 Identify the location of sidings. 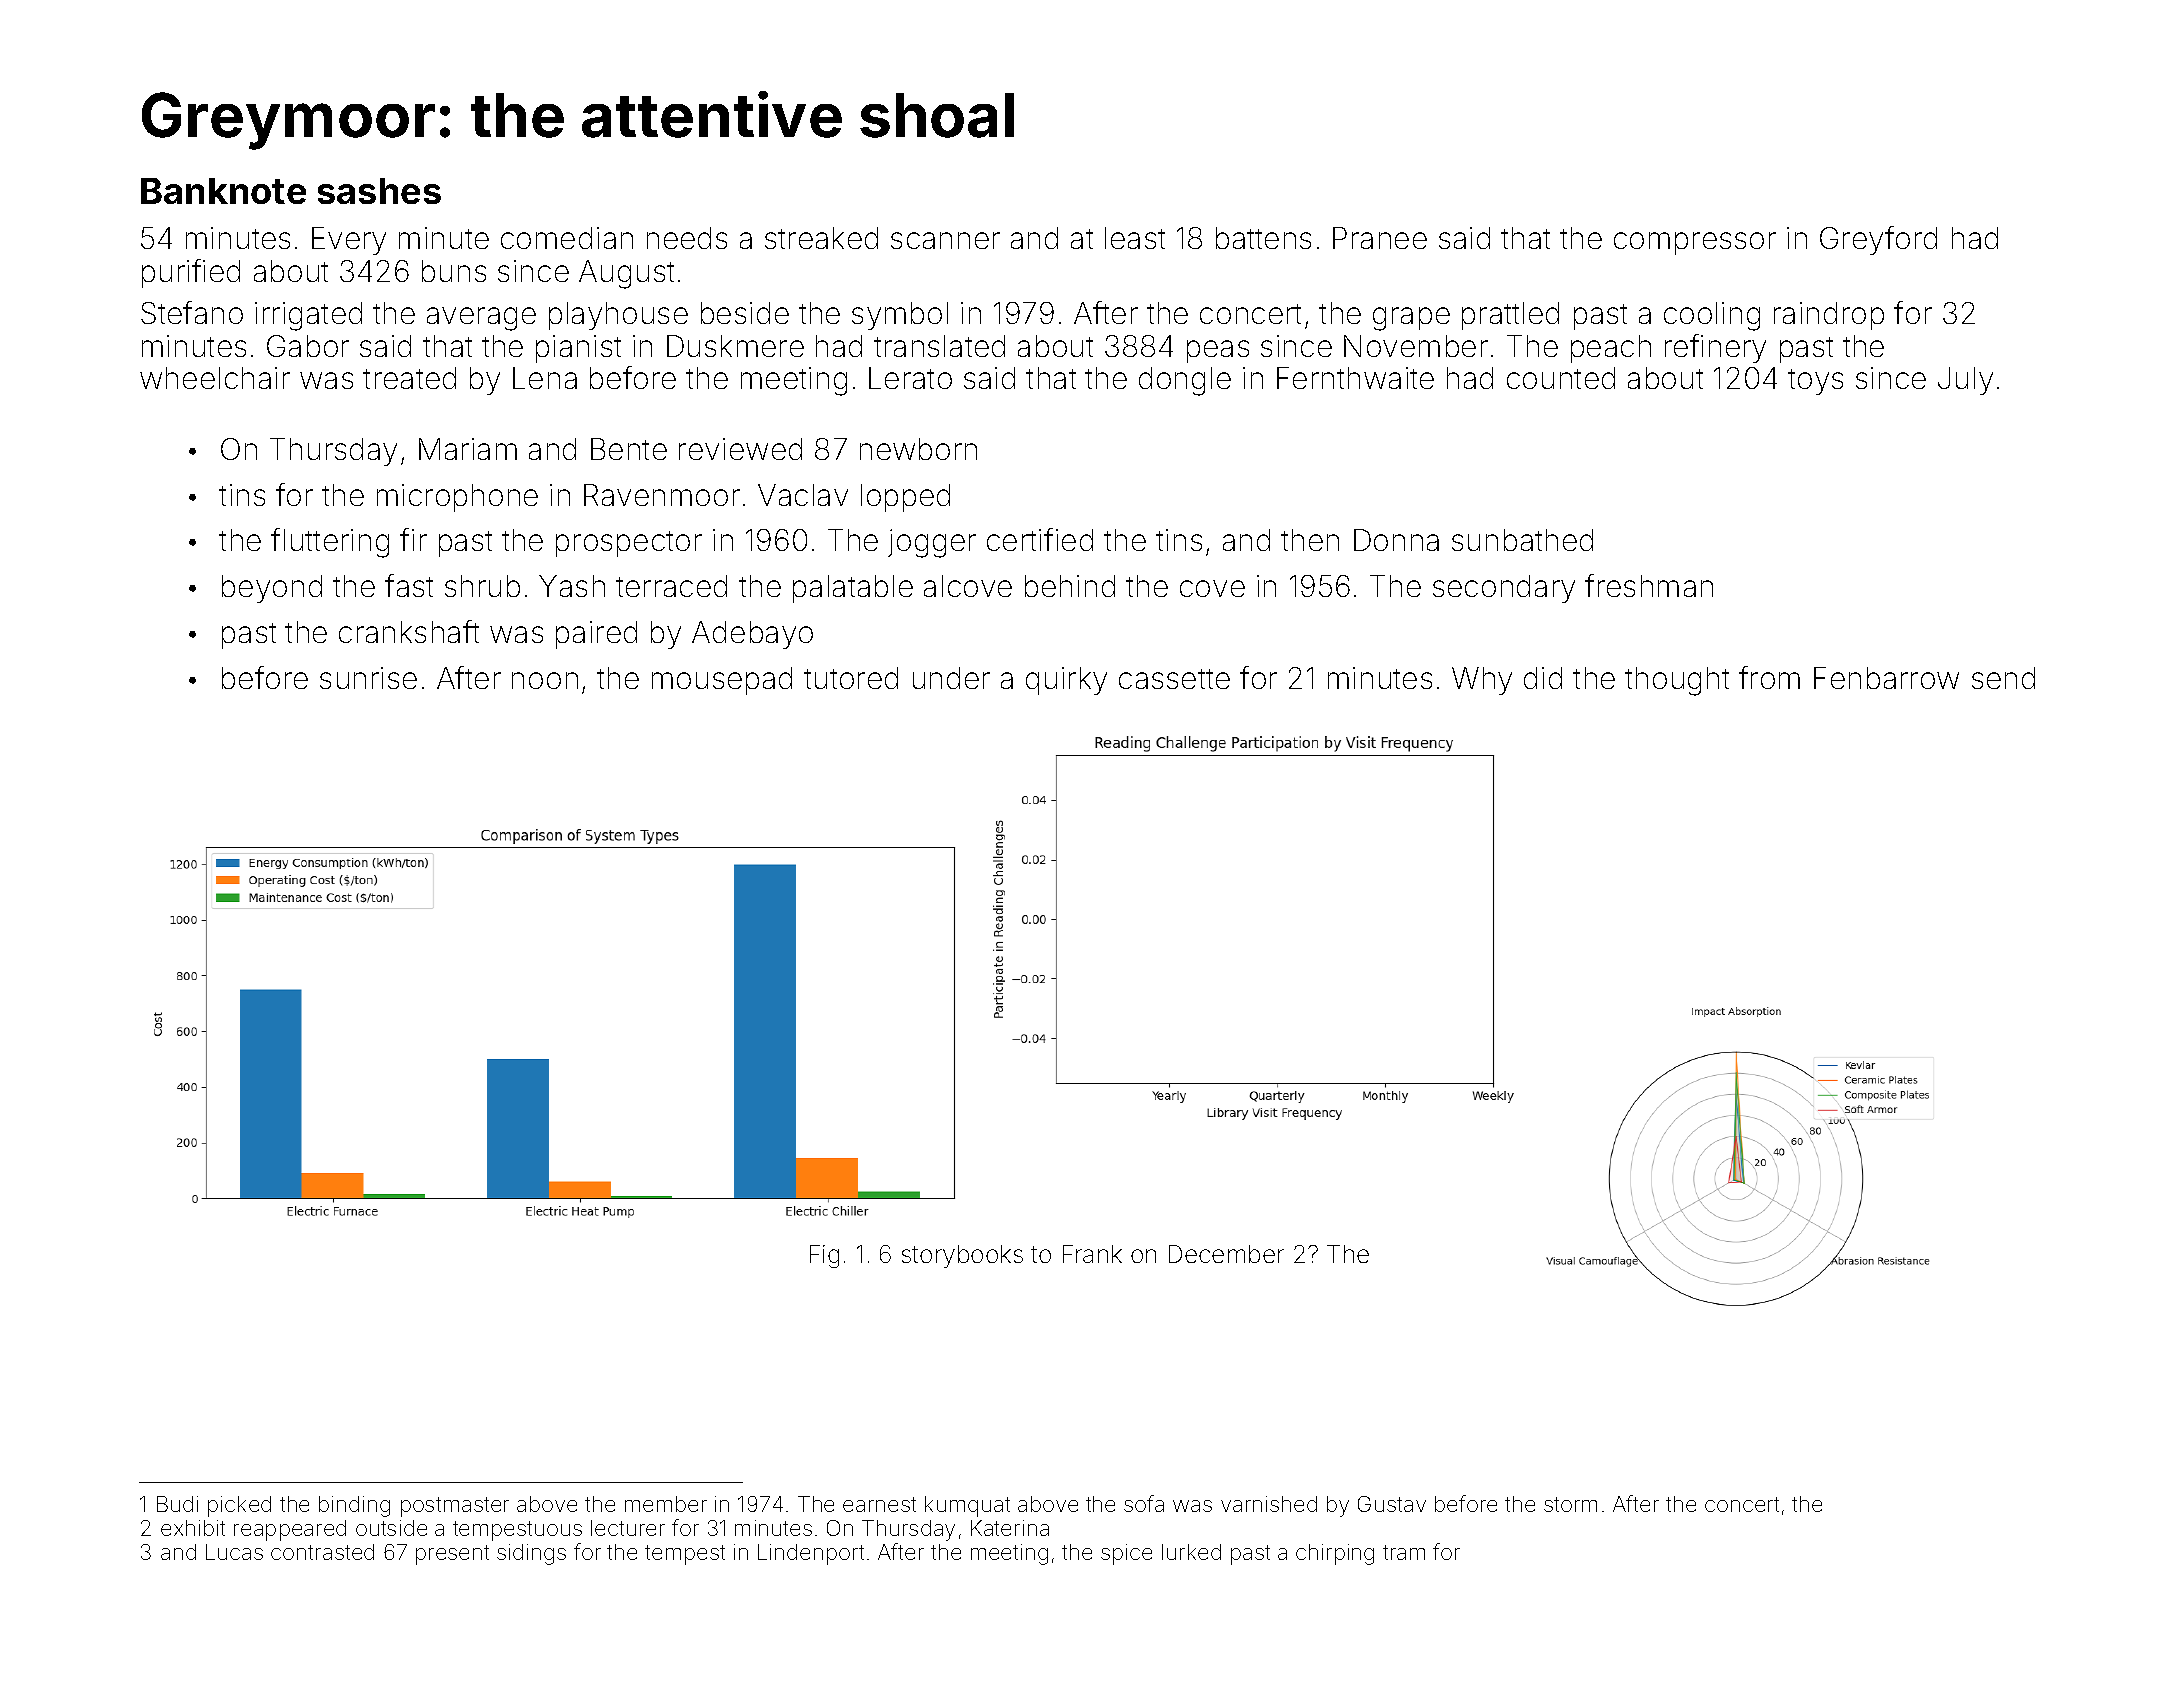
(531, 1554).
